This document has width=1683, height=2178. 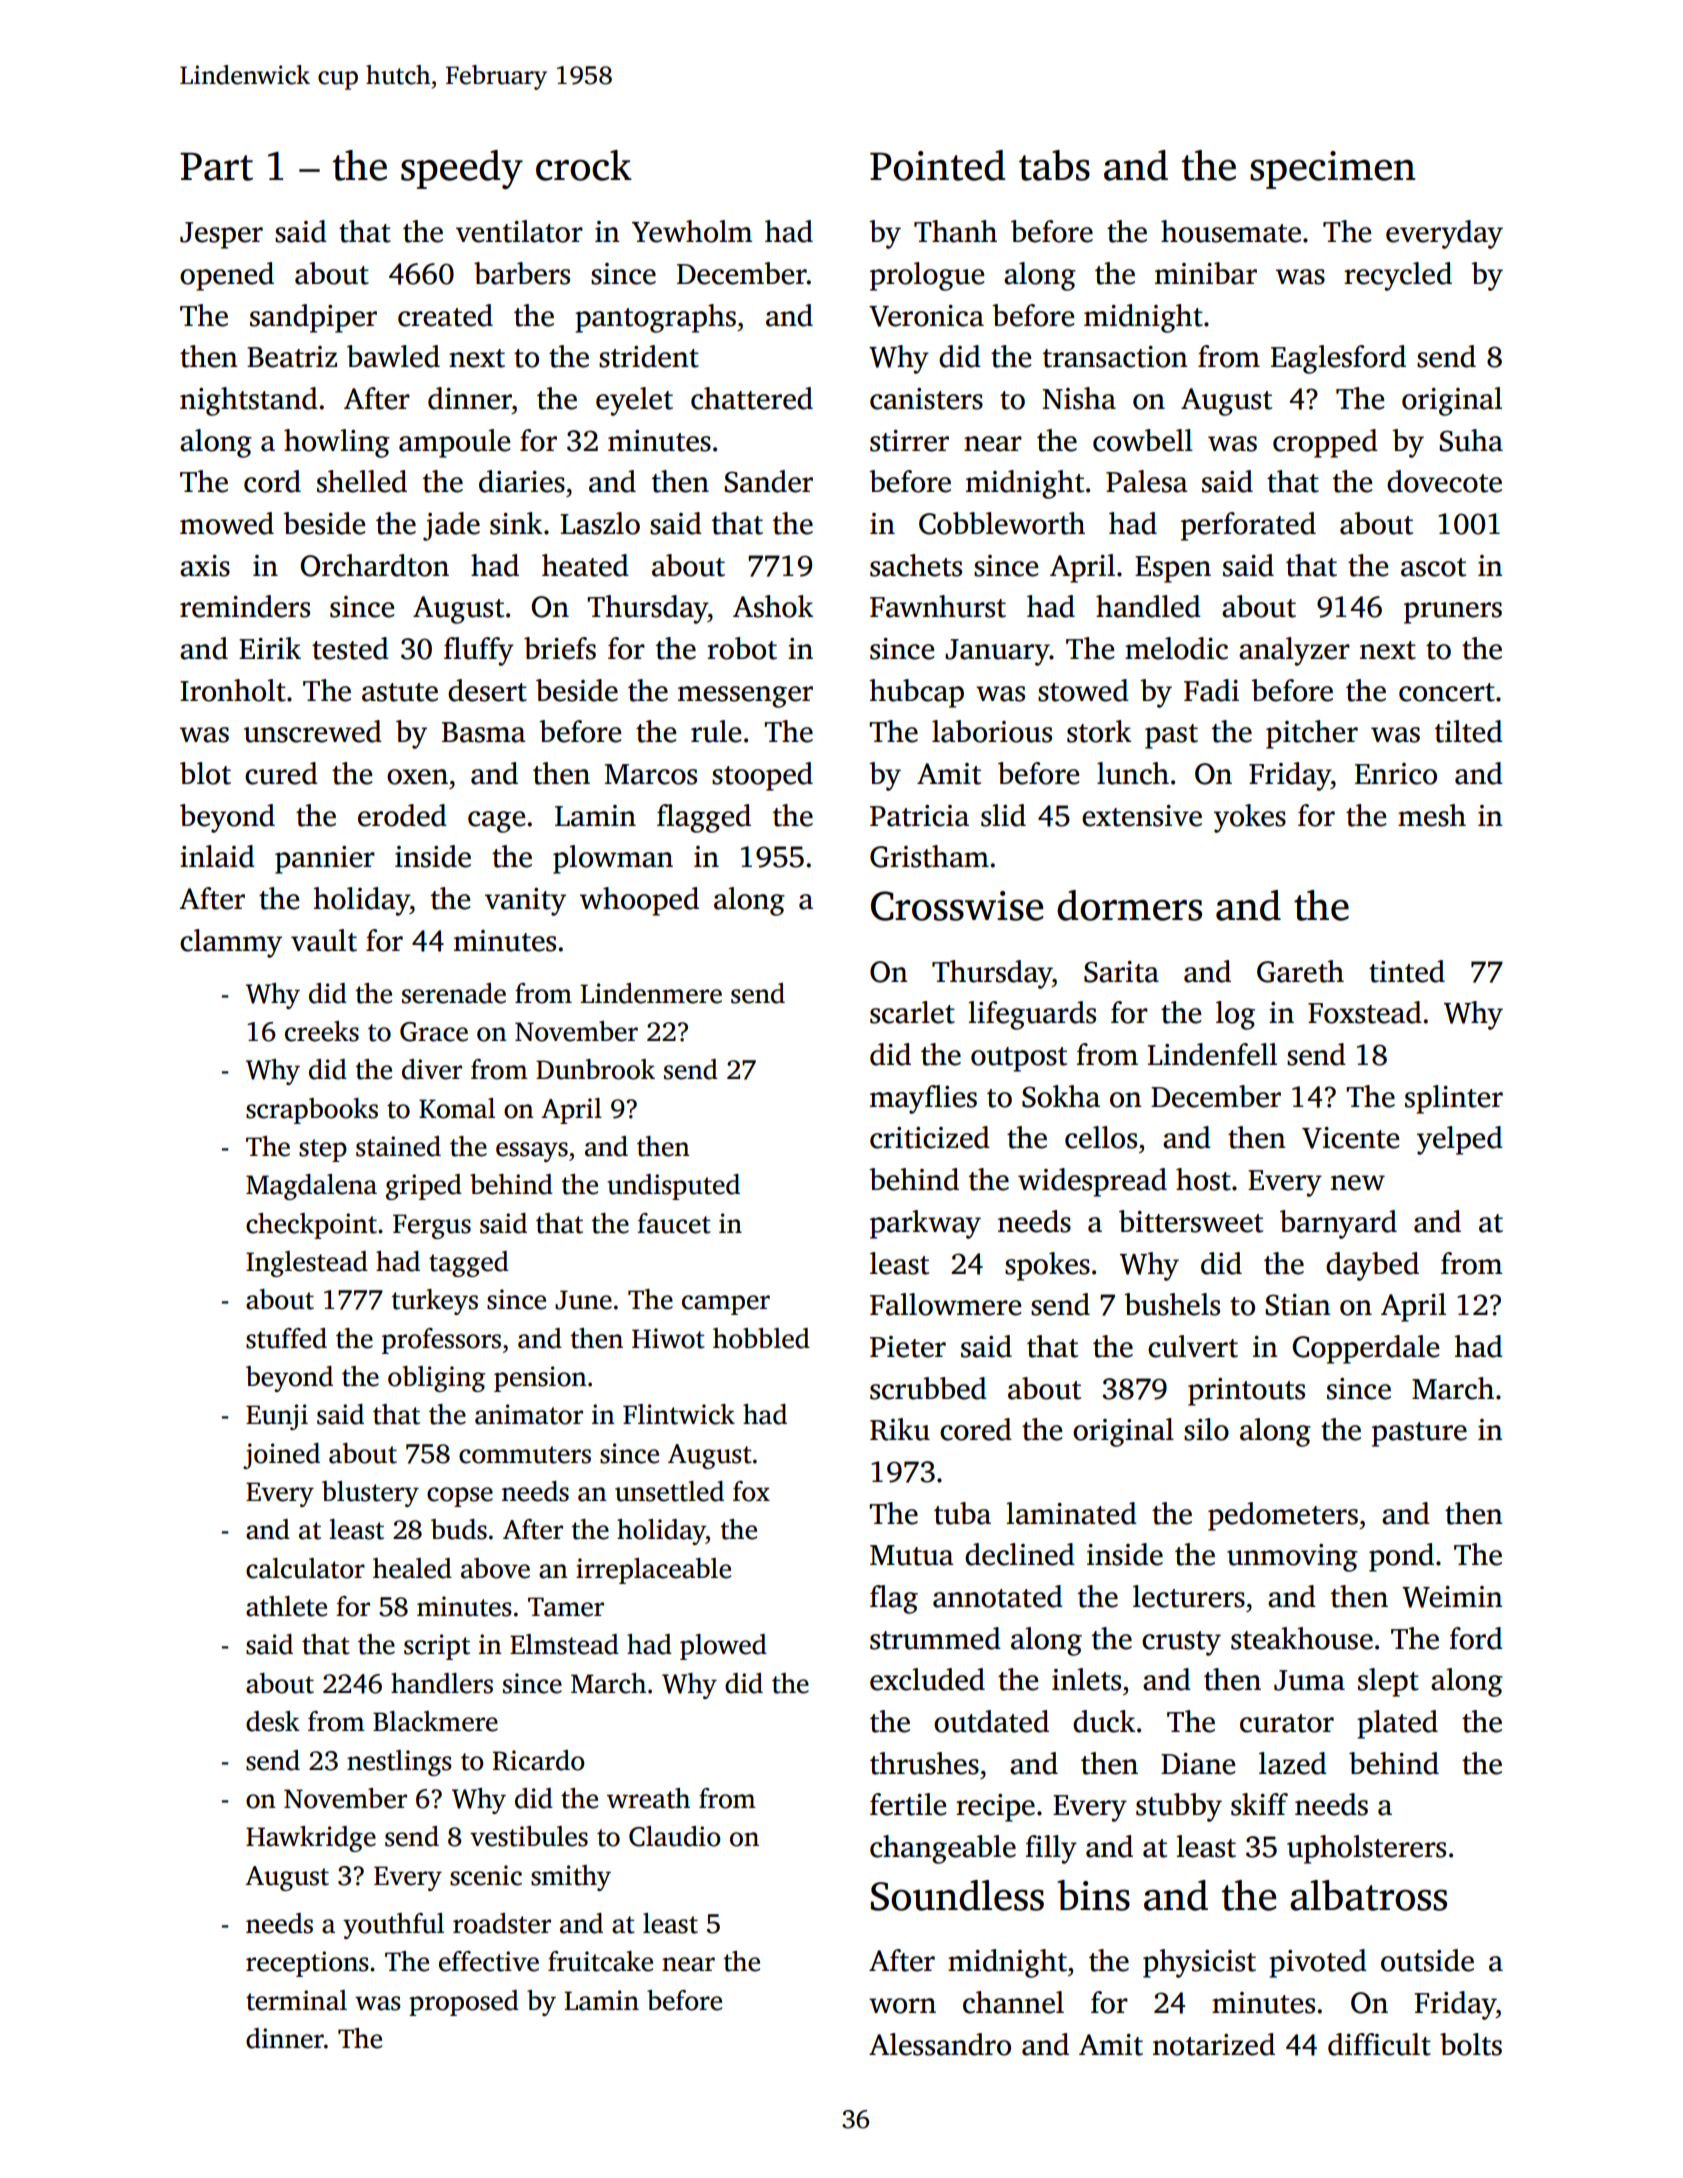 I want to click on Stian, so click(x=1298, y=1305).
